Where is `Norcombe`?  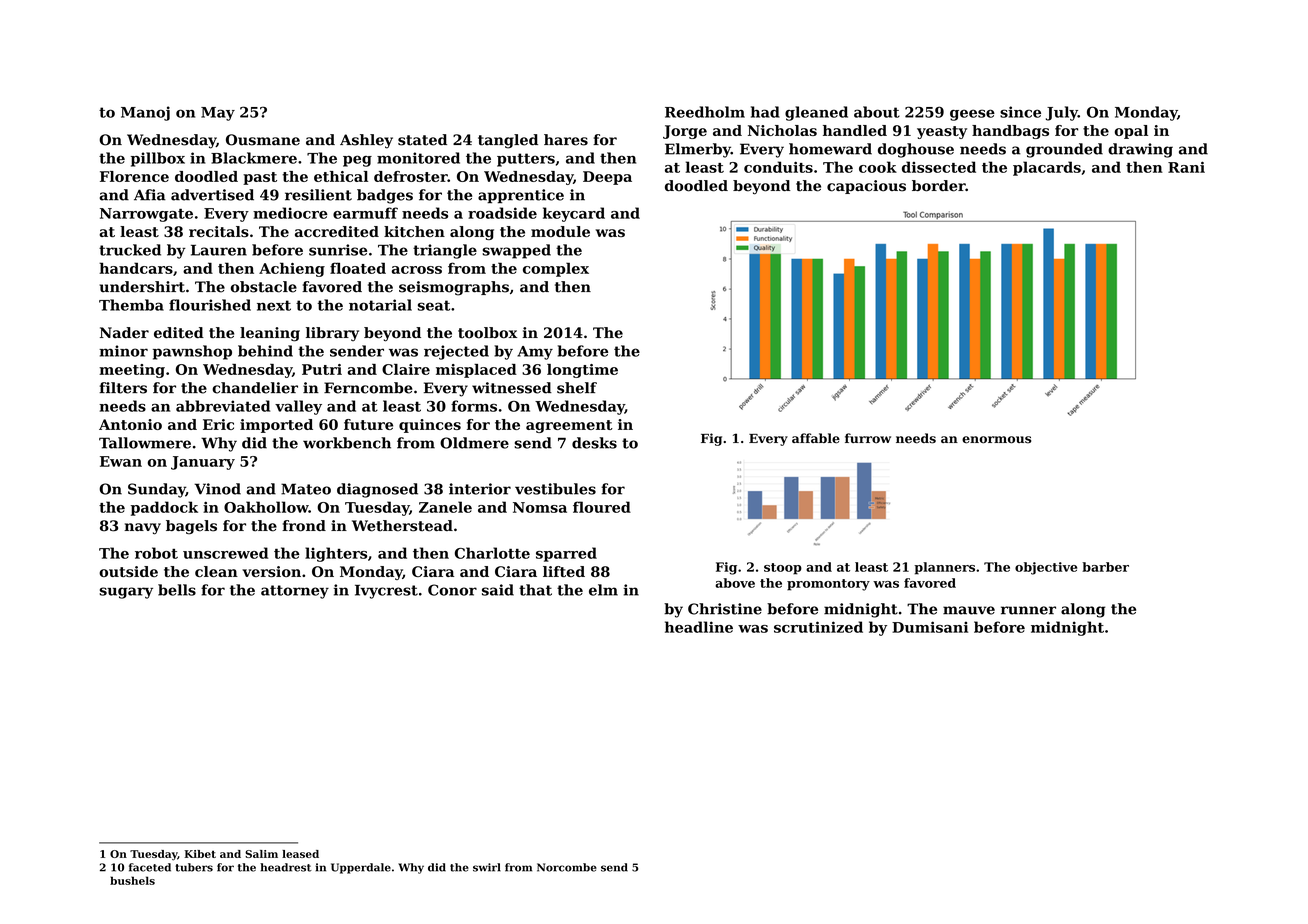 Norcombe is located at coordinates (567, 867).
